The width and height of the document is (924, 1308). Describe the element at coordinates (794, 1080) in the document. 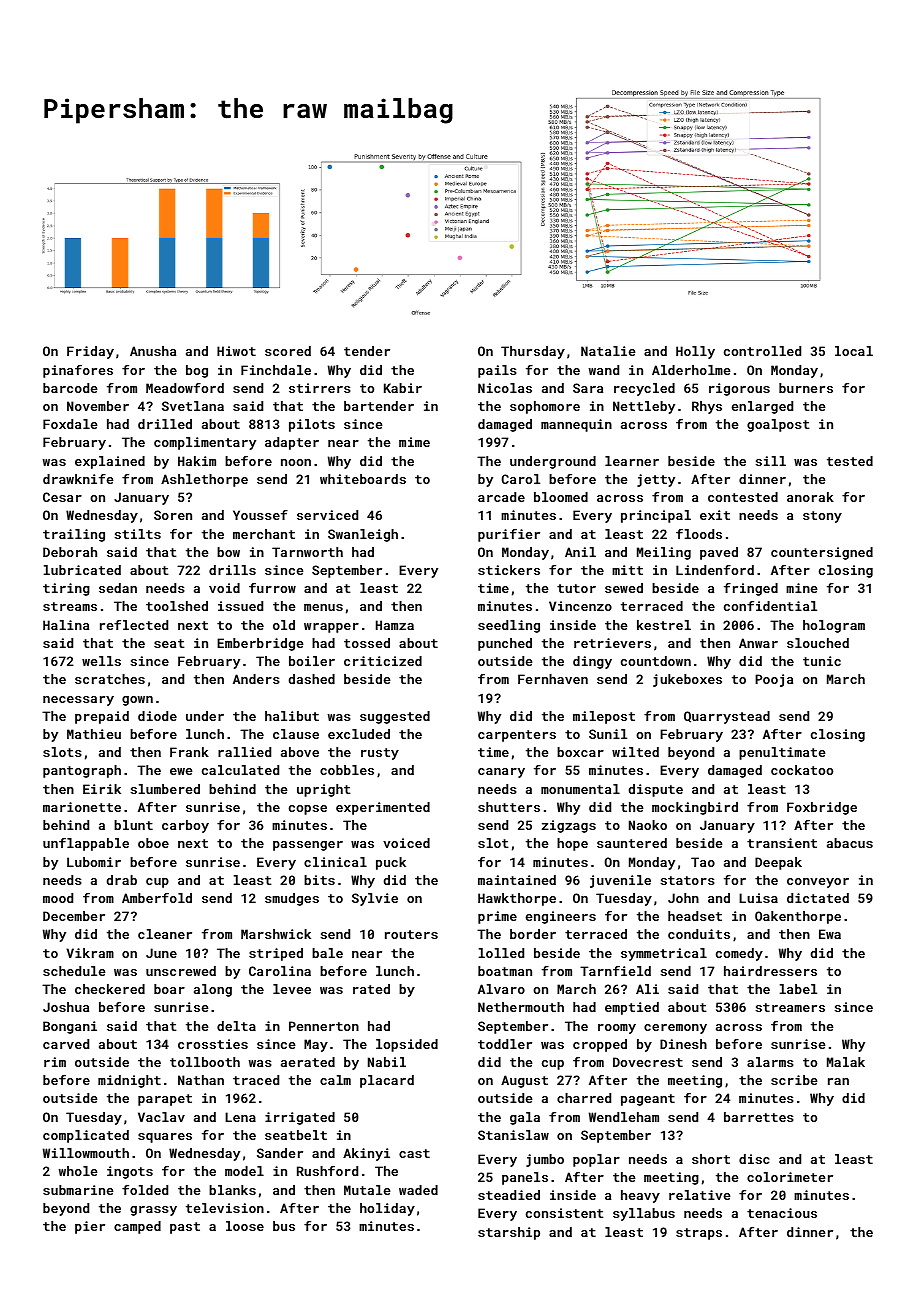

I see `scribe` at that location.
